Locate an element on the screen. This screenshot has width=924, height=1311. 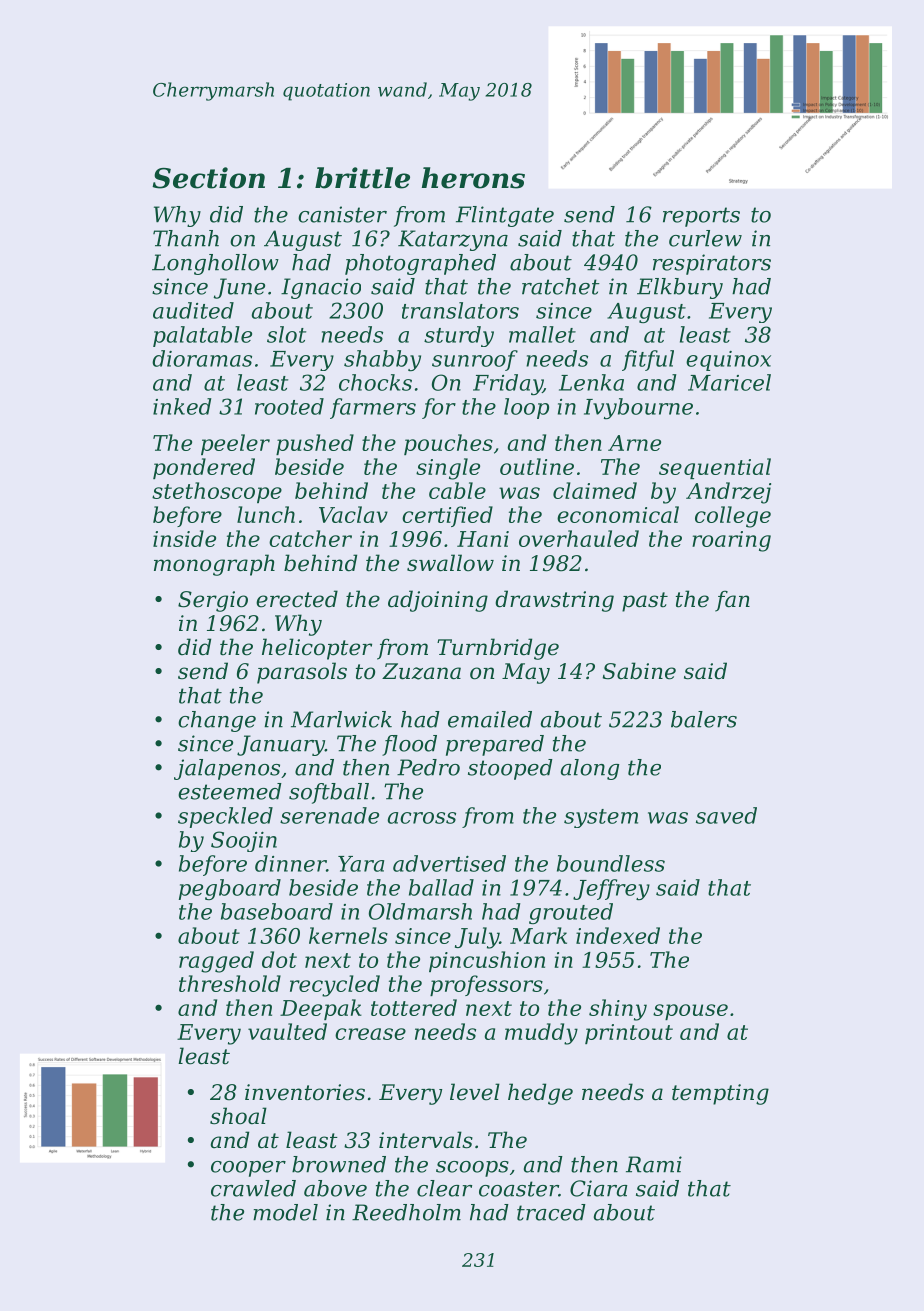
herons is located at coordinates (473, 178).
